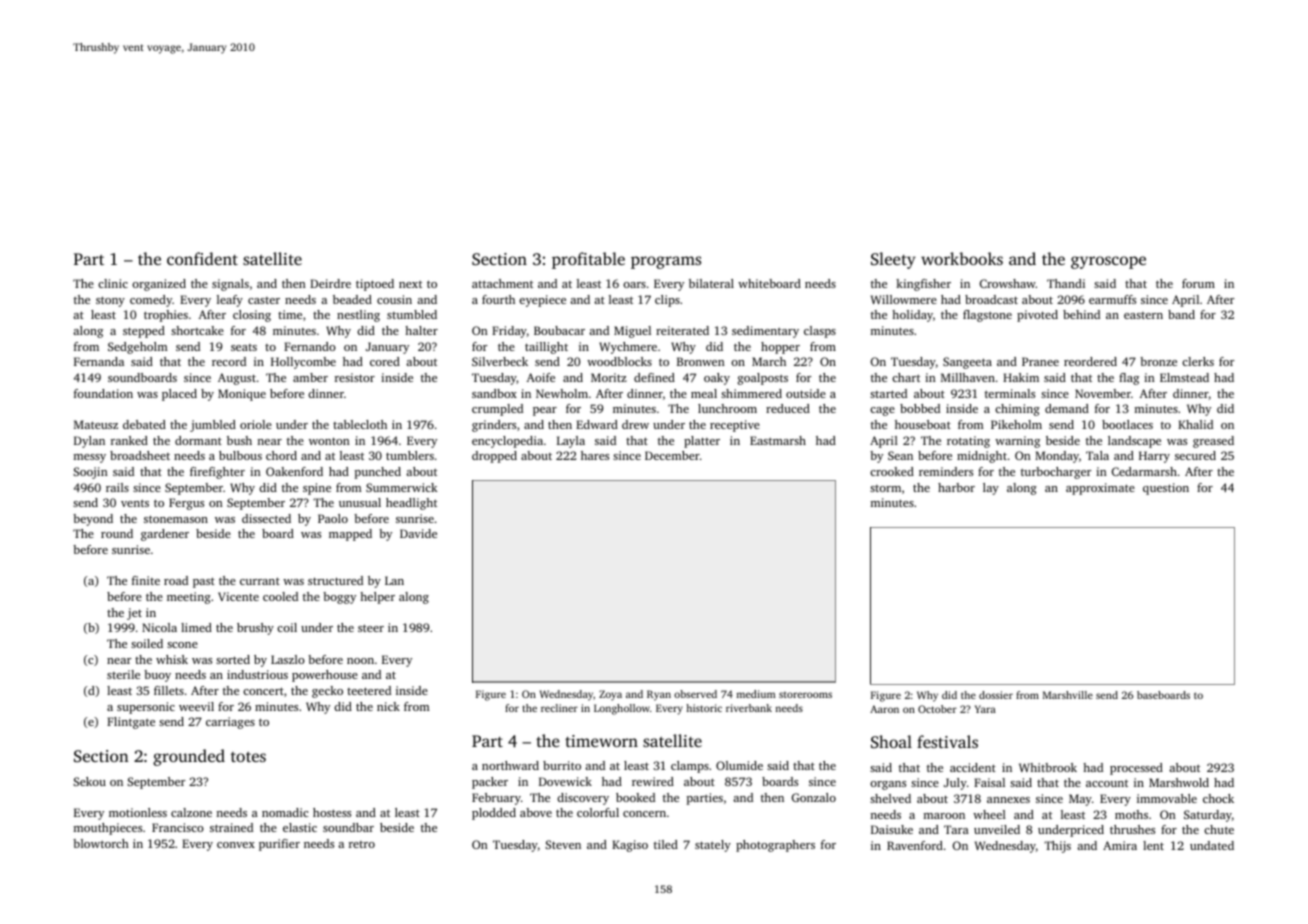 This screenshot has height=924, width=1308. Describe the element at coordinates (893, 260) in the screenshot. I see `Sleety` at that location.
